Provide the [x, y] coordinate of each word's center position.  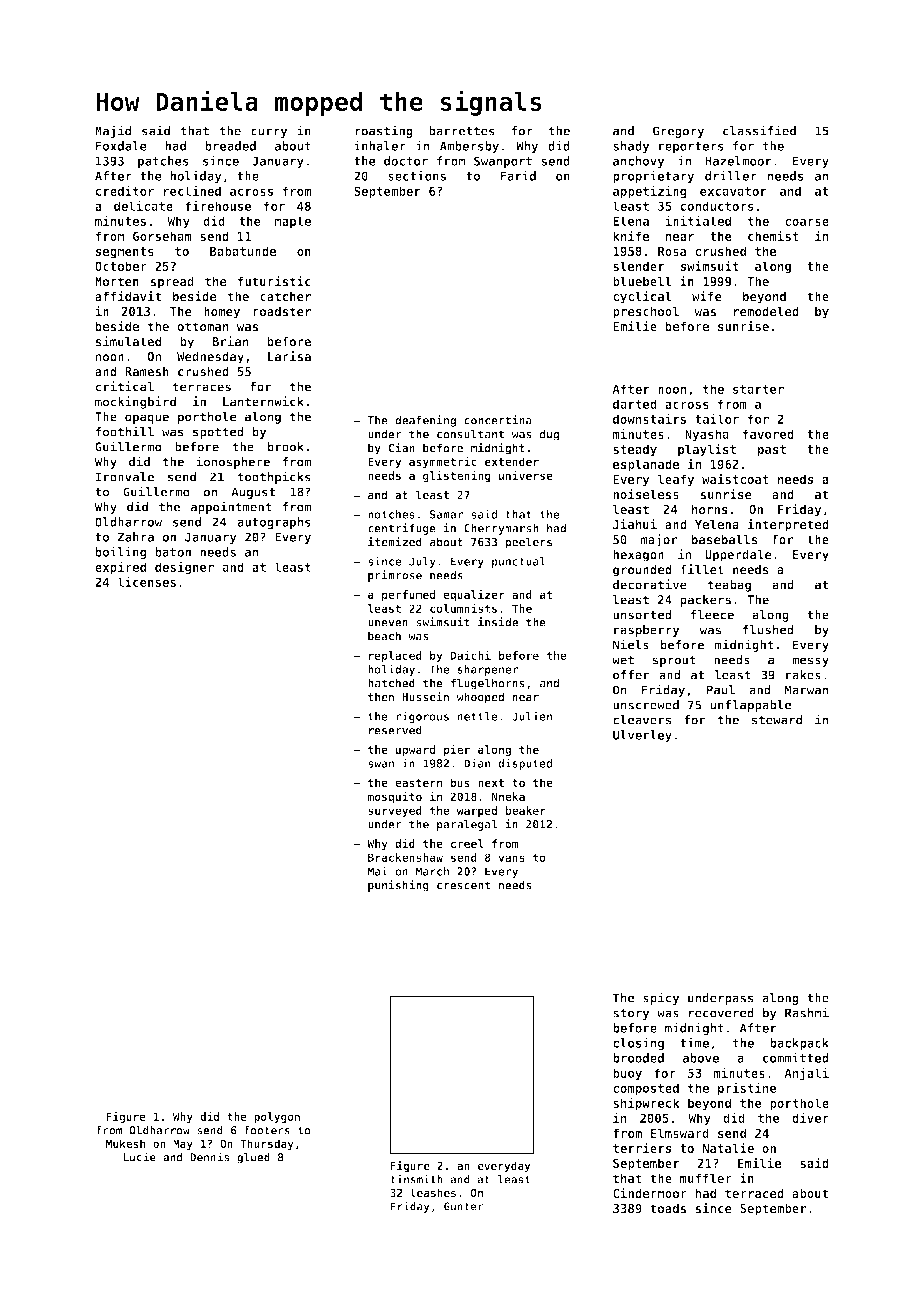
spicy [661, 998]
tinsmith [416, 1179]
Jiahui [635, 524]
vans [511, 858]
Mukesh [125, 1143]
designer [184, 568]
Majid [113, 131]
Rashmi [807, 1012]
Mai [378, 871]
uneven [388, 623]
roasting [384, 131]
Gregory [678, 132]
